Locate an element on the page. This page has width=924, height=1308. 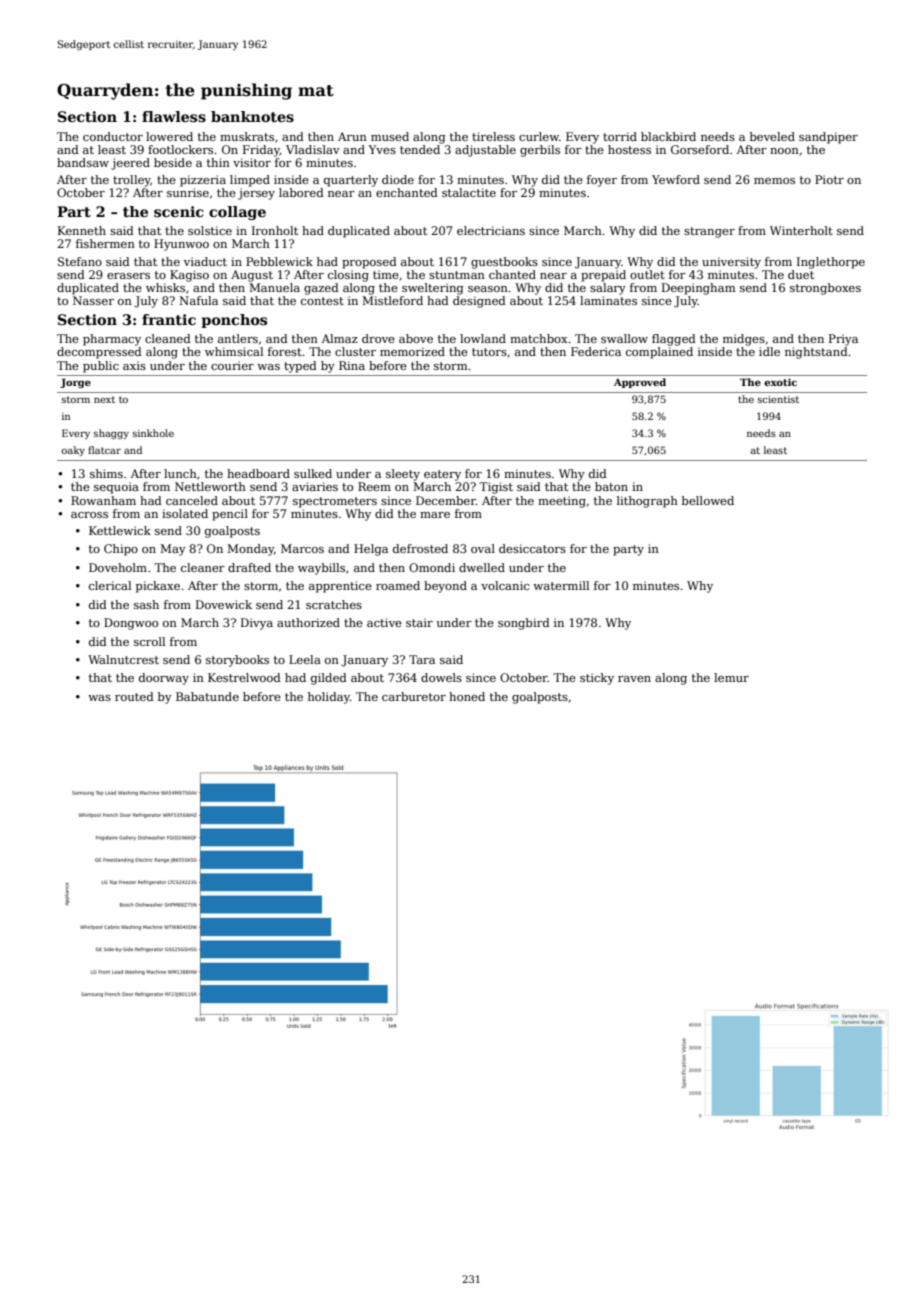
lowland is located at coordinates (483, 338).
